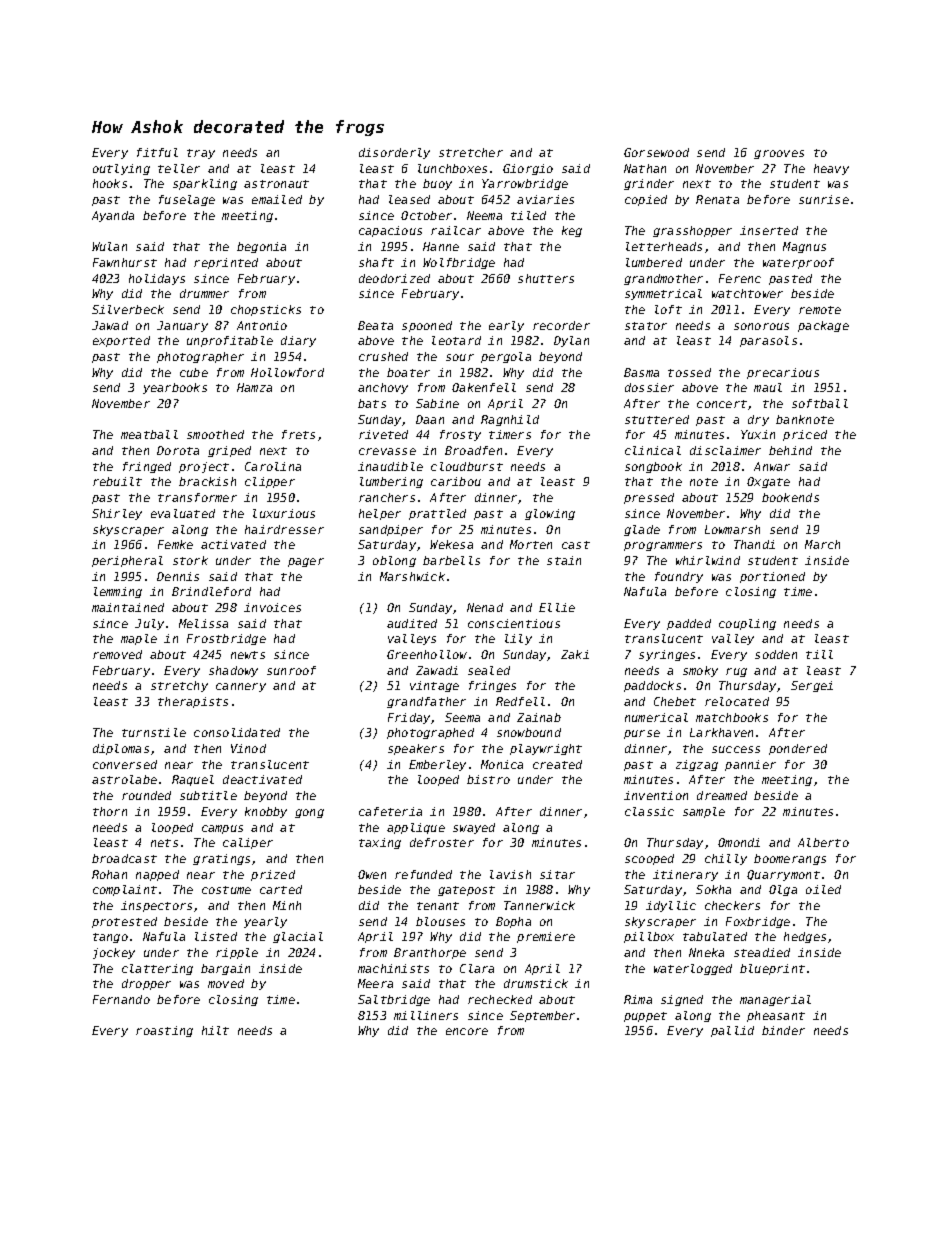 Image resolution: width=952 pixels, height=1233 pixels. I want to click on March, so click(822, 544).
